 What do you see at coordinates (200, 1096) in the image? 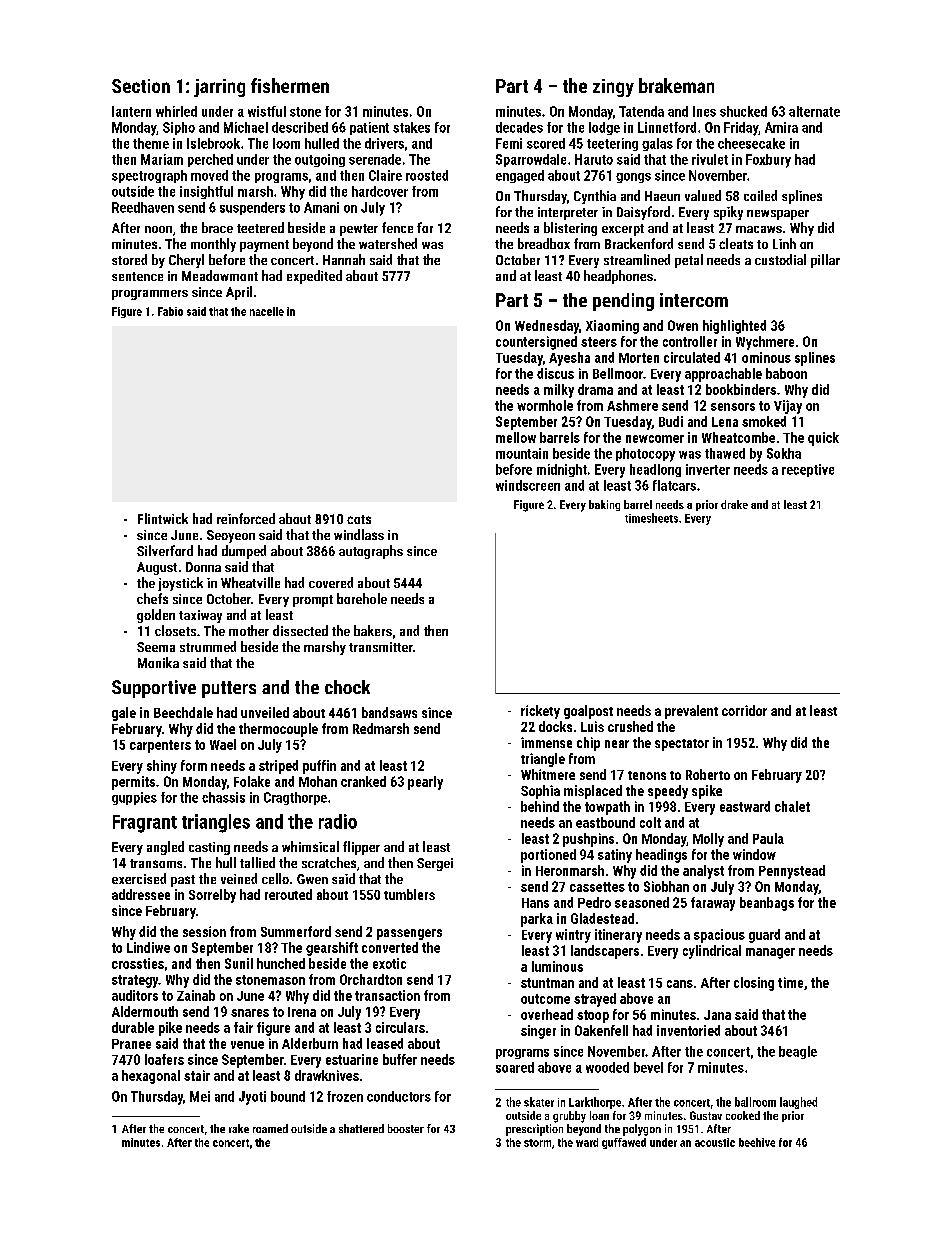
I see `Mei` at bounding box center [200, 1096].
